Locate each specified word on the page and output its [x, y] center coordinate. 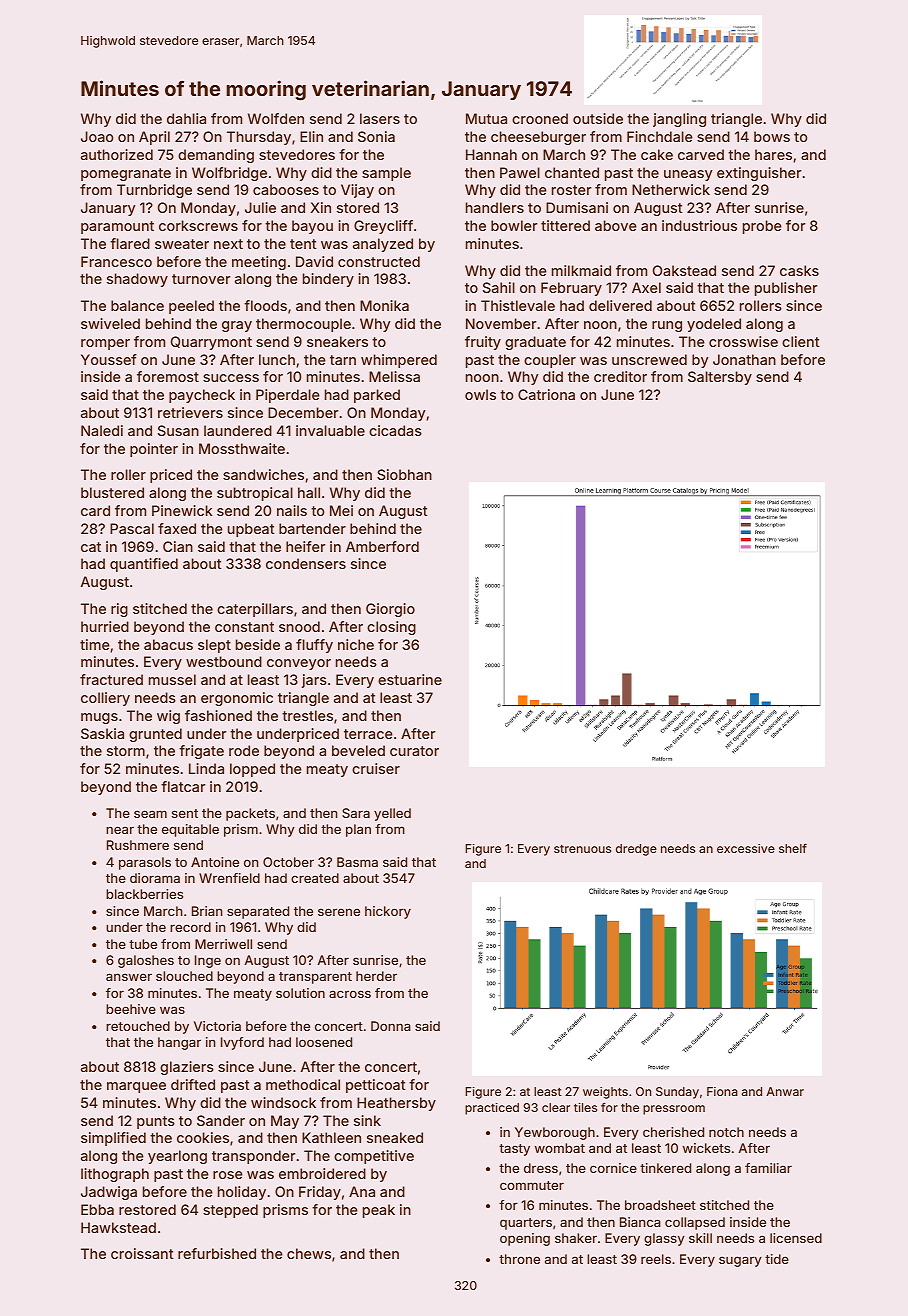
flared [130, 243]
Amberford [382, 546]
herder [376, 976]
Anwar [785, 1091]
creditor [620, 376]
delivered [620, 305]
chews [309, 1253]
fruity [483, 343]
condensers [306, 563]
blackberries [144, 894]
